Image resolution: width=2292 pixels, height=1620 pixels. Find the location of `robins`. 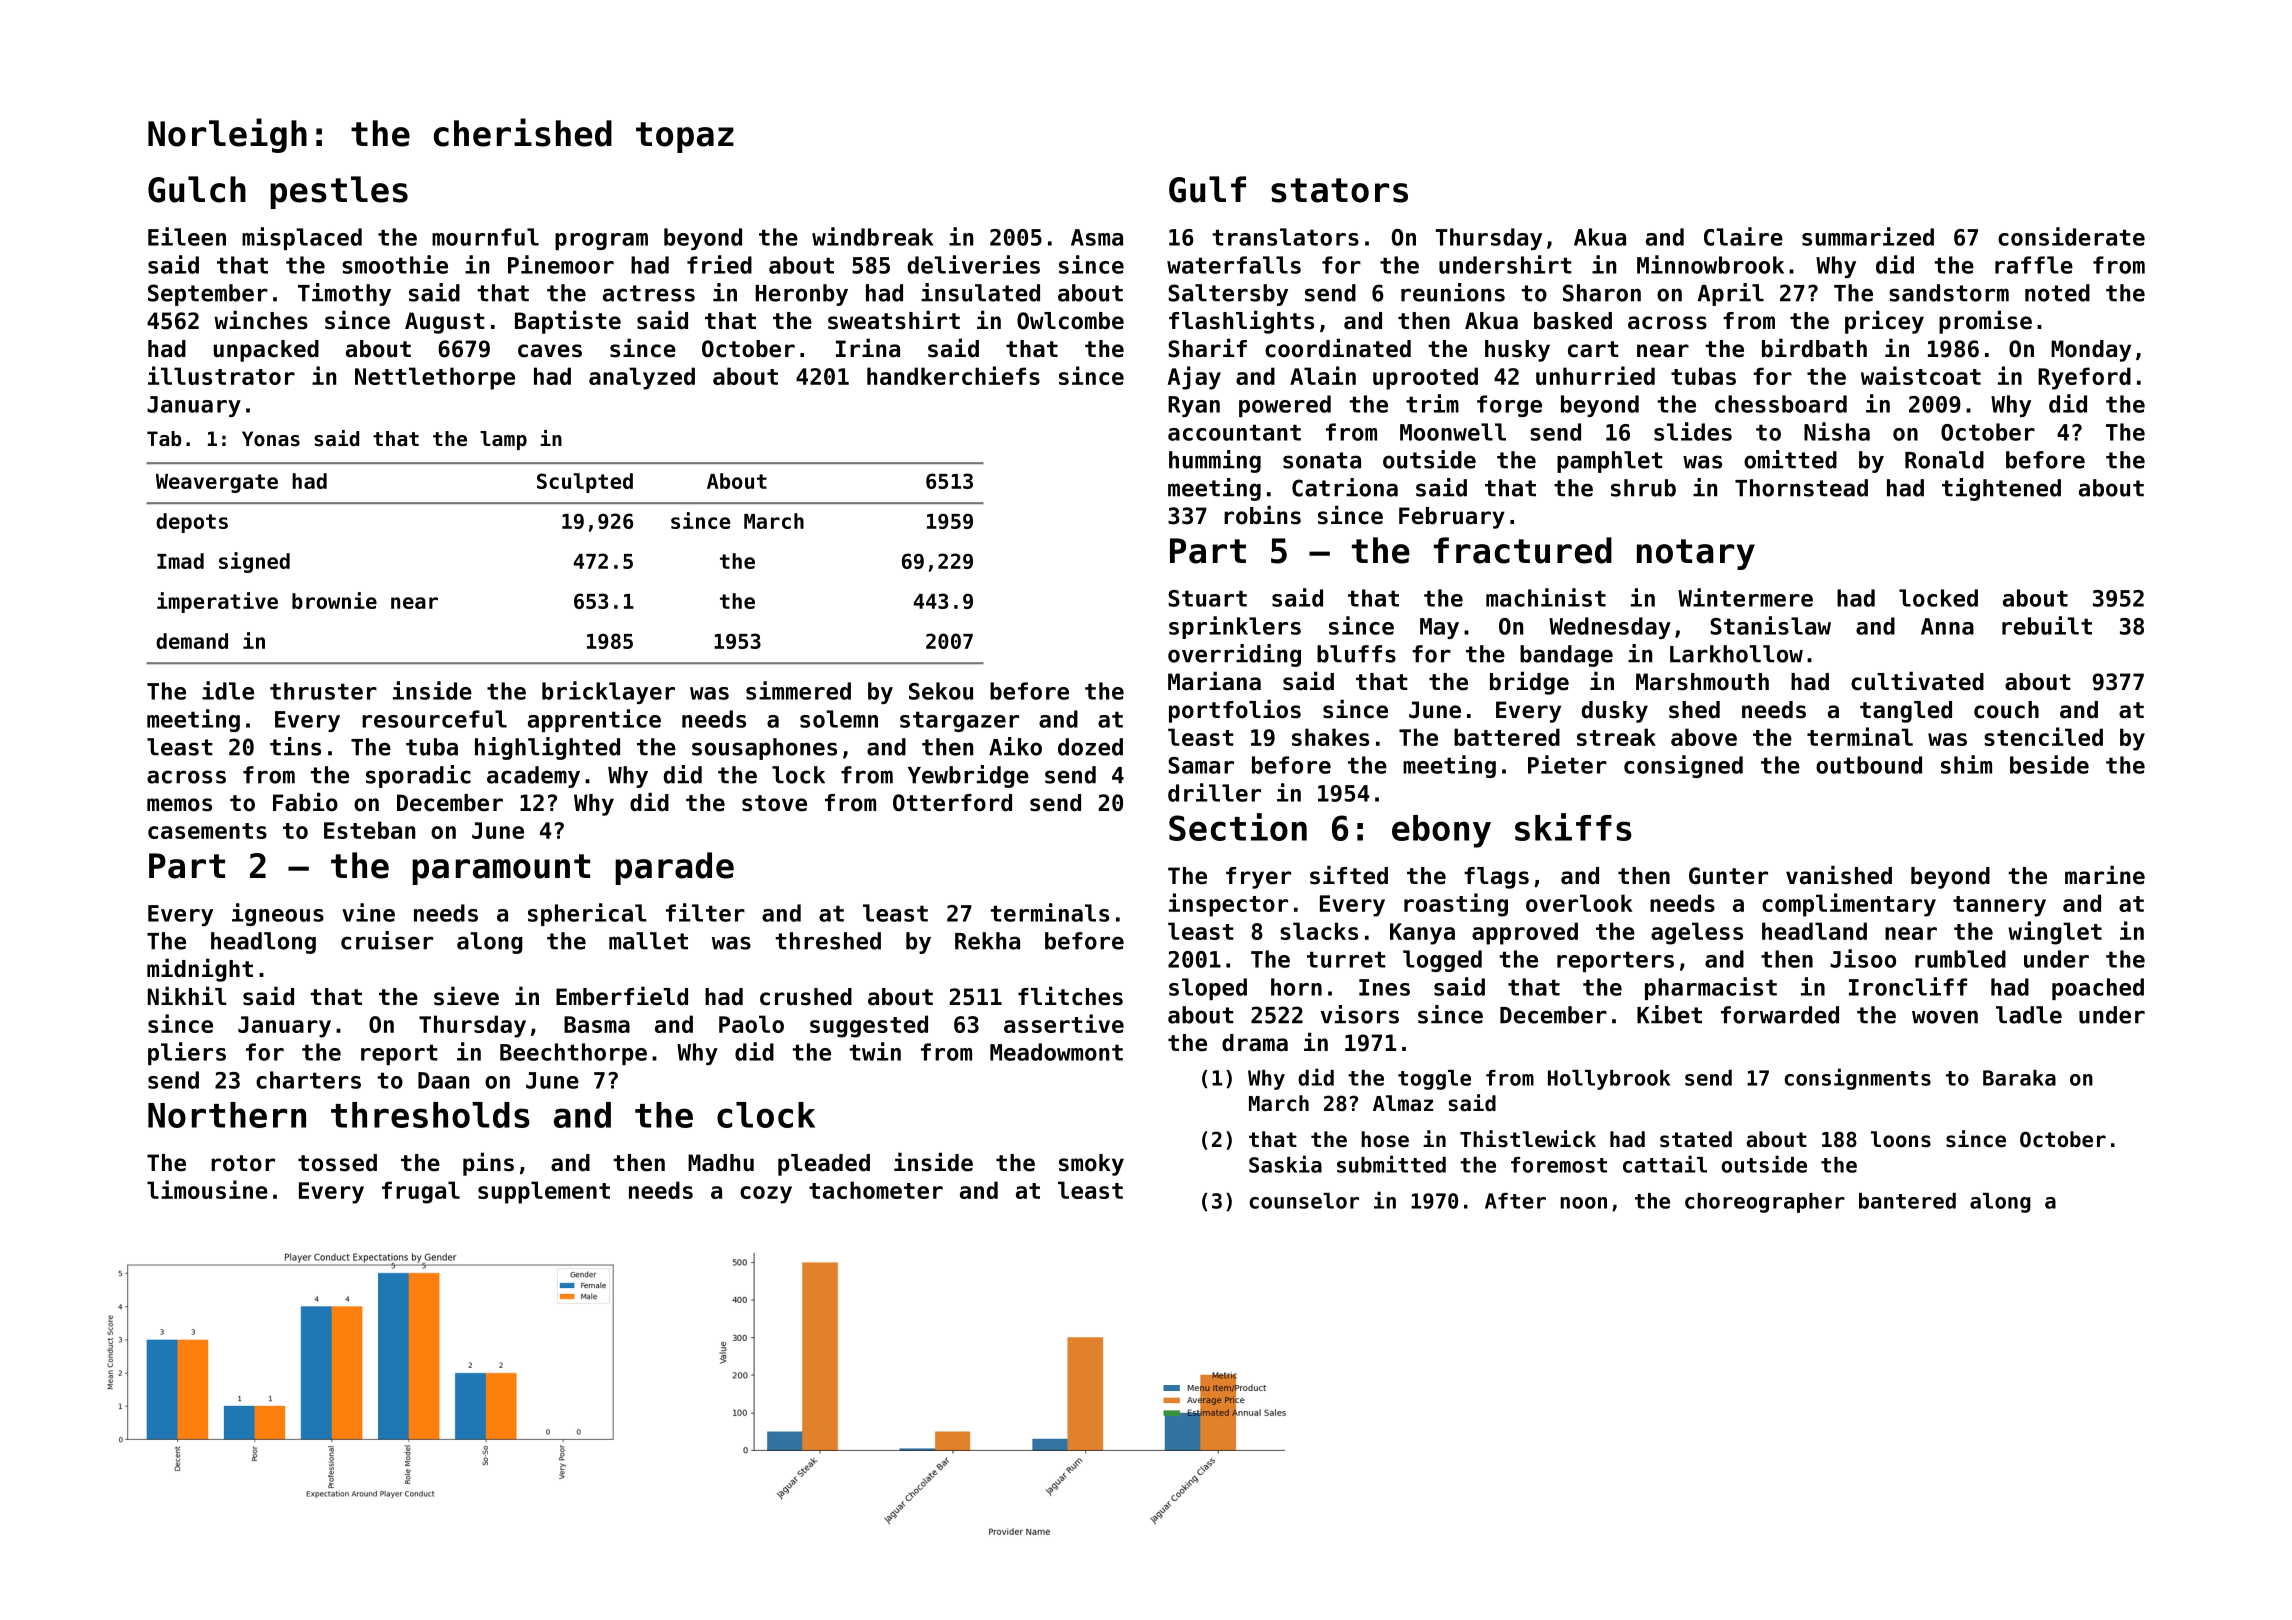

robins is located at coordinates (1262, 515).
